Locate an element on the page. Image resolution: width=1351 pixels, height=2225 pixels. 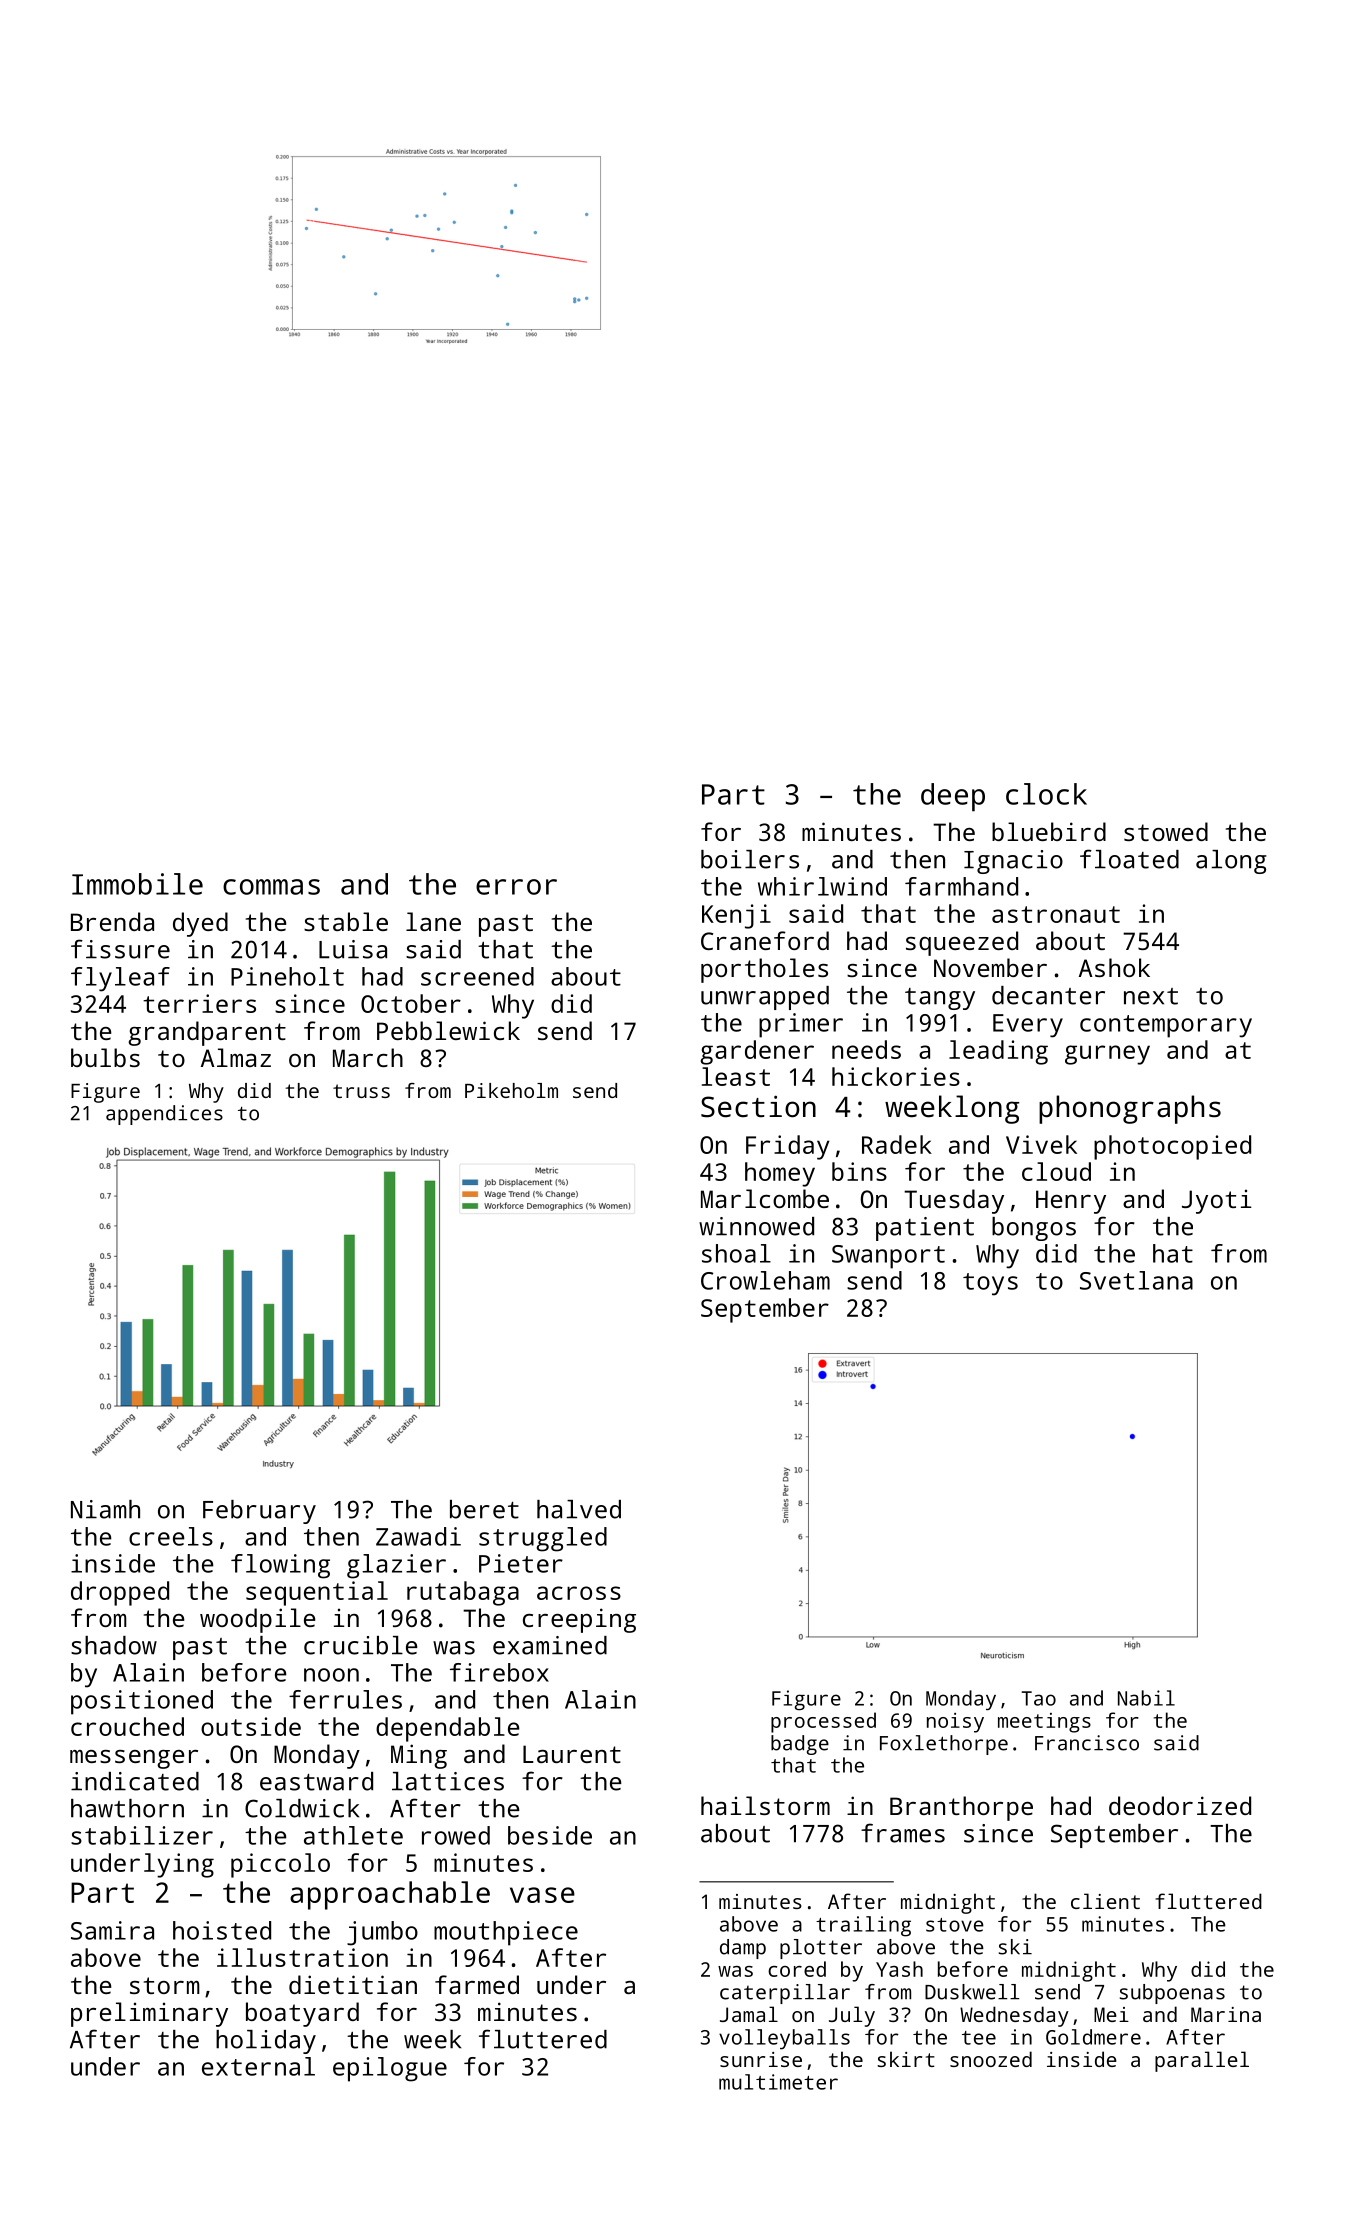
Immobile is located at coordinates (137, 884).
